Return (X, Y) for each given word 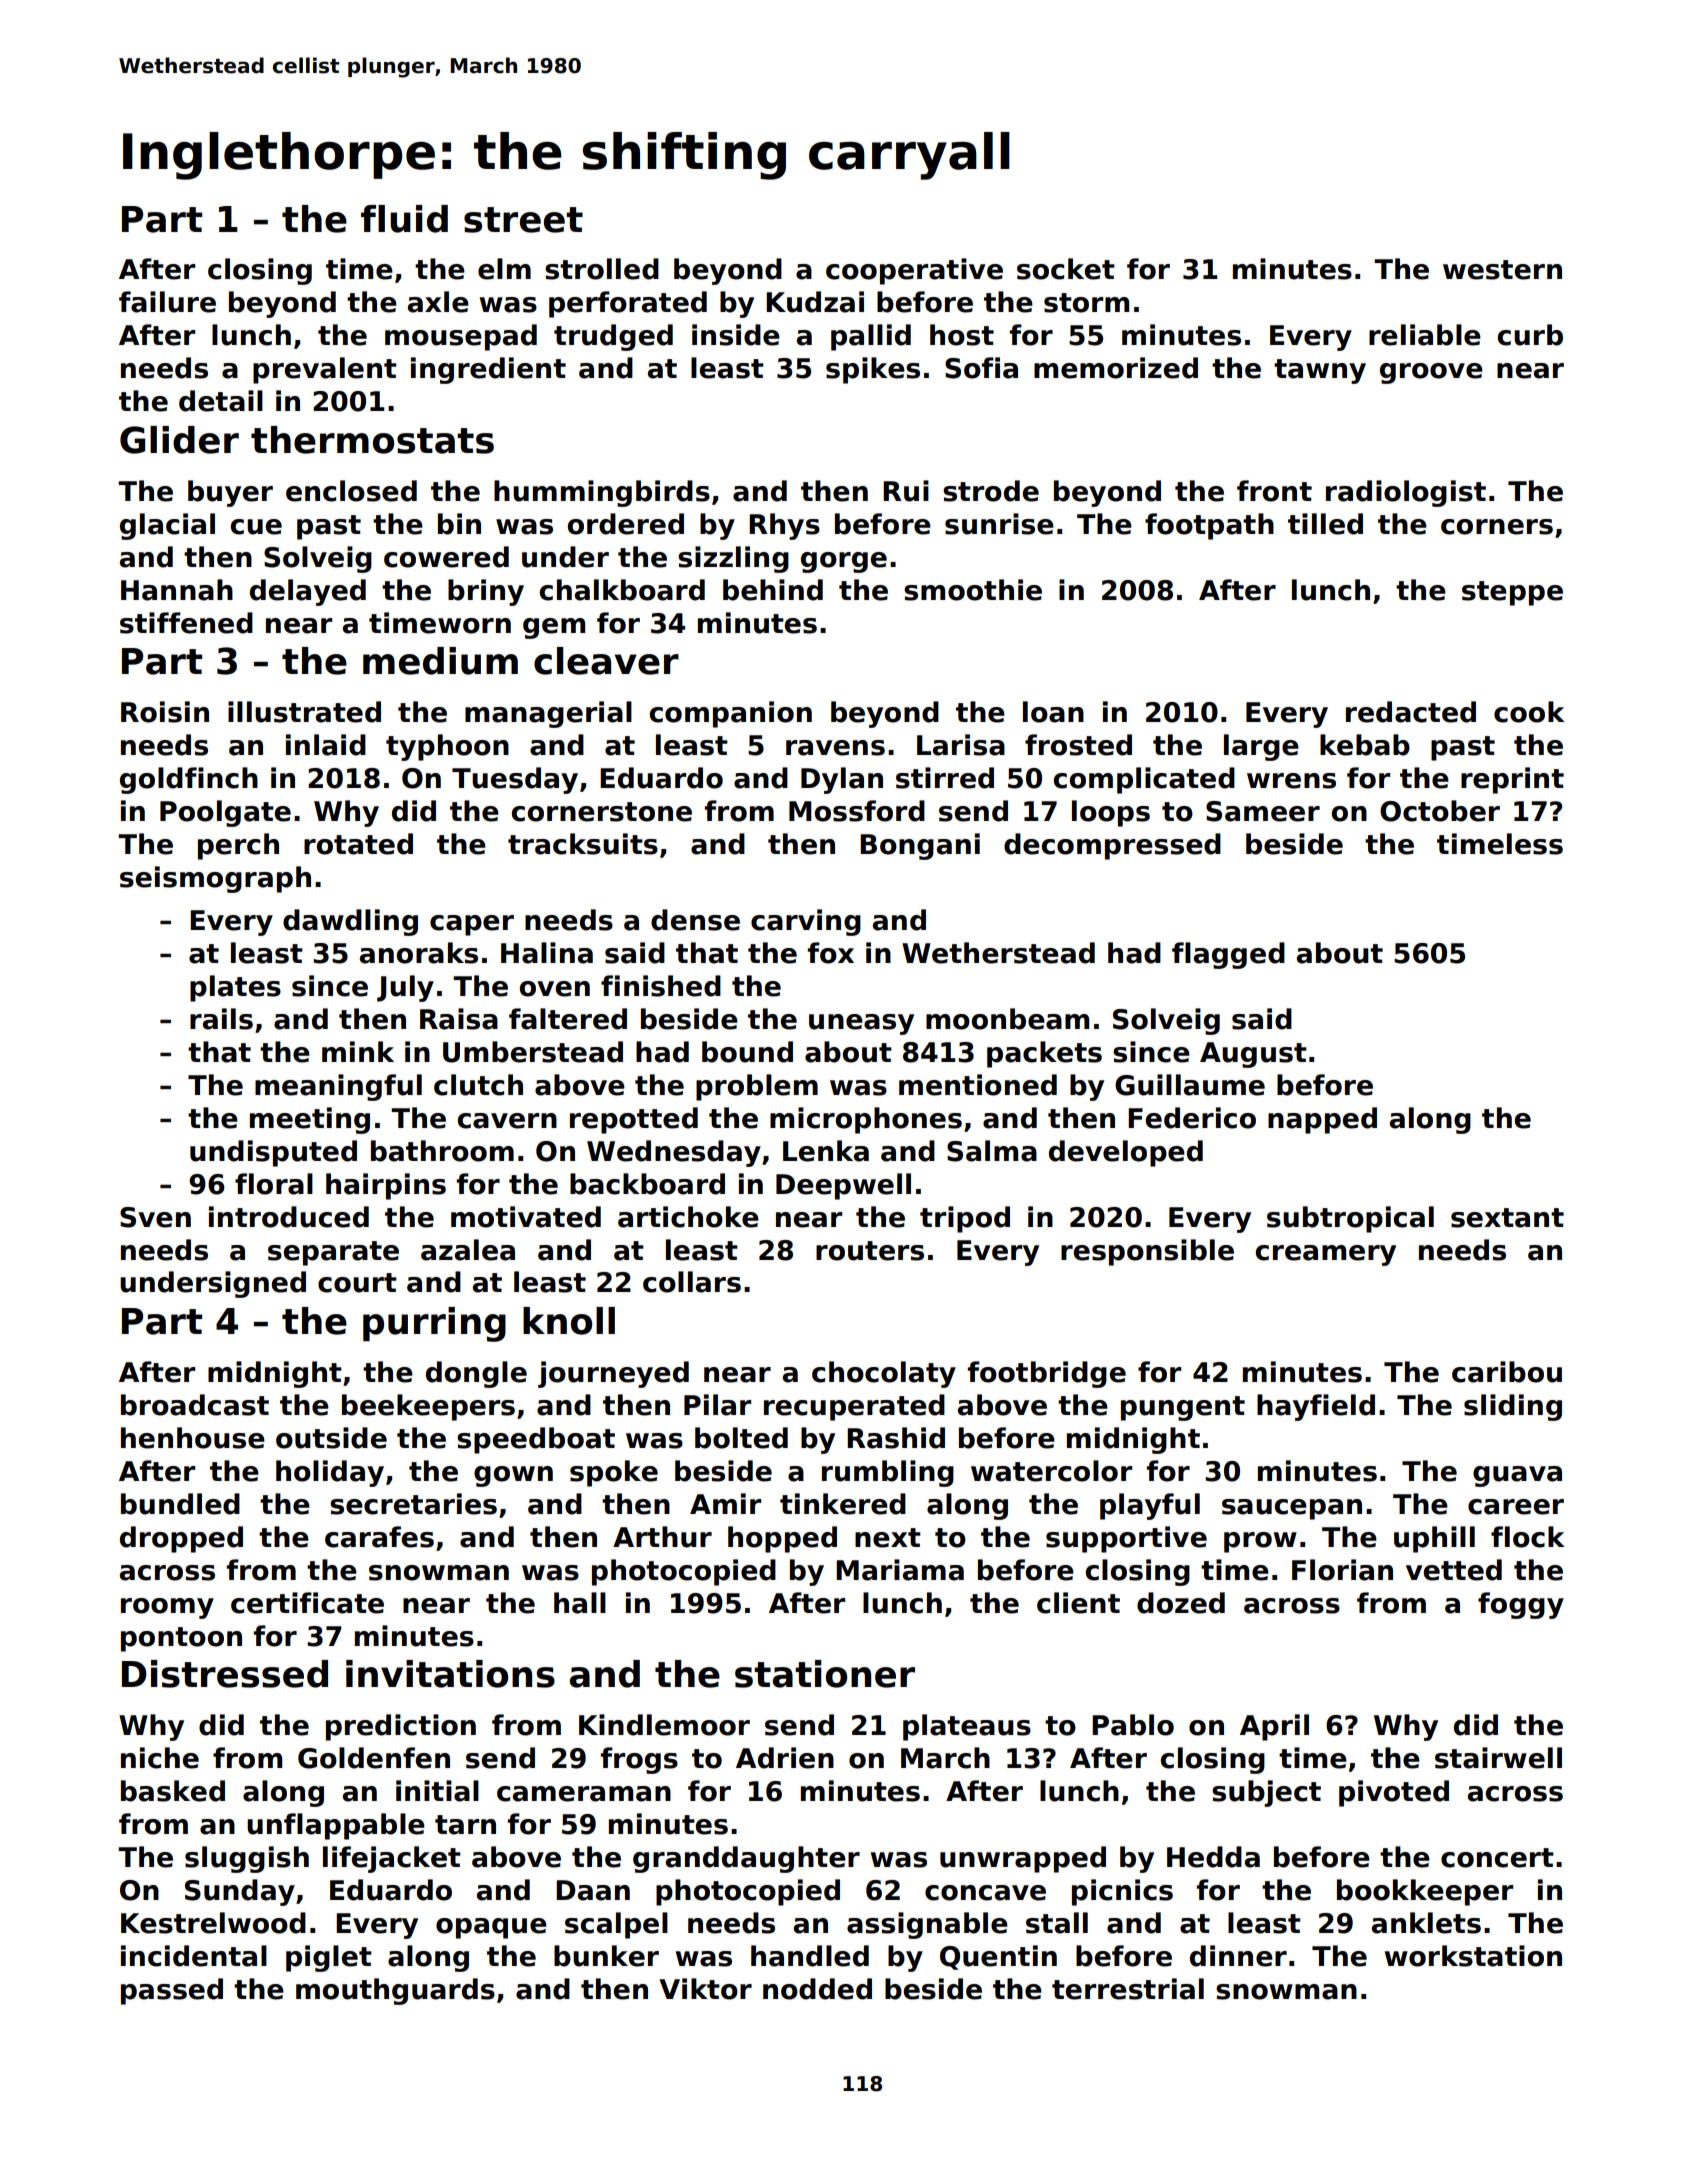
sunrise (999, 524)
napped (1322, 1120)
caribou (1507, 1372)
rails (221, 1019)
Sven (155, 1217)
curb (1530, 335)
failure (167, 302)
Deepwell (843, 1186)
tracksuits (583, 844)
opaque (491, 1928)
